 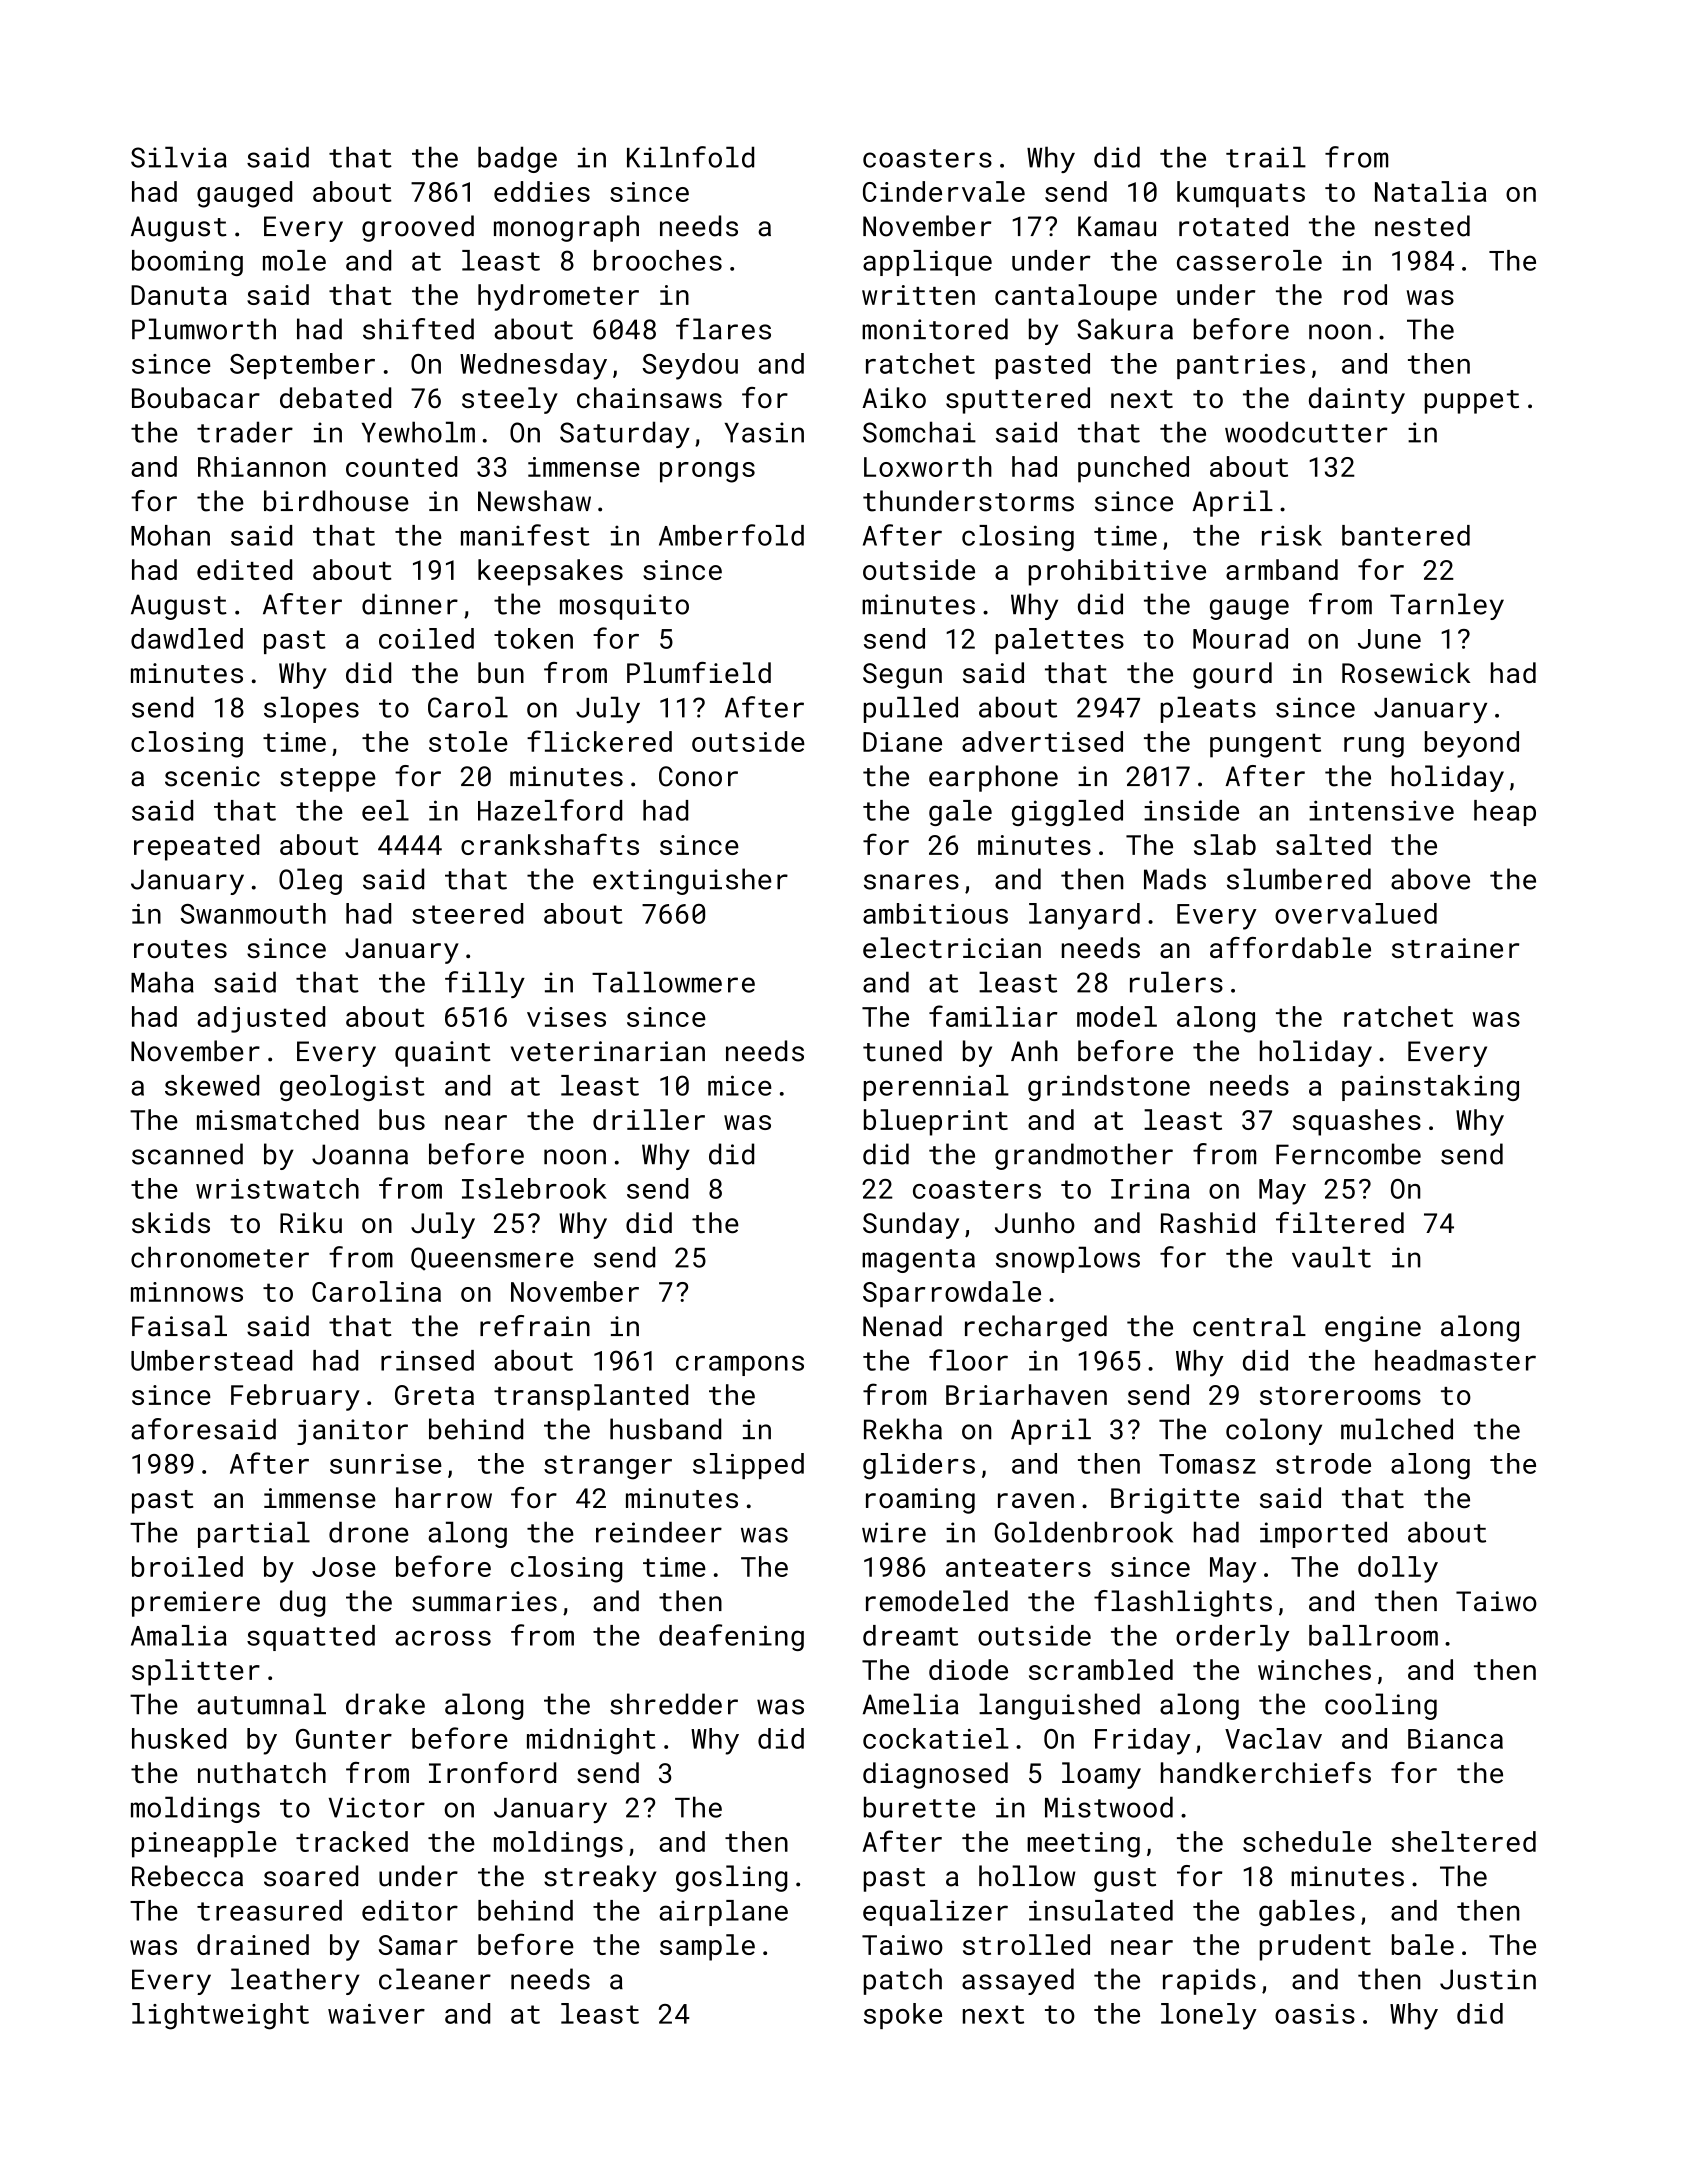 What do you see at coordinates (1084, 916) in the screenshot?
I see `lanyard` at bounding box center [1084, 916].
